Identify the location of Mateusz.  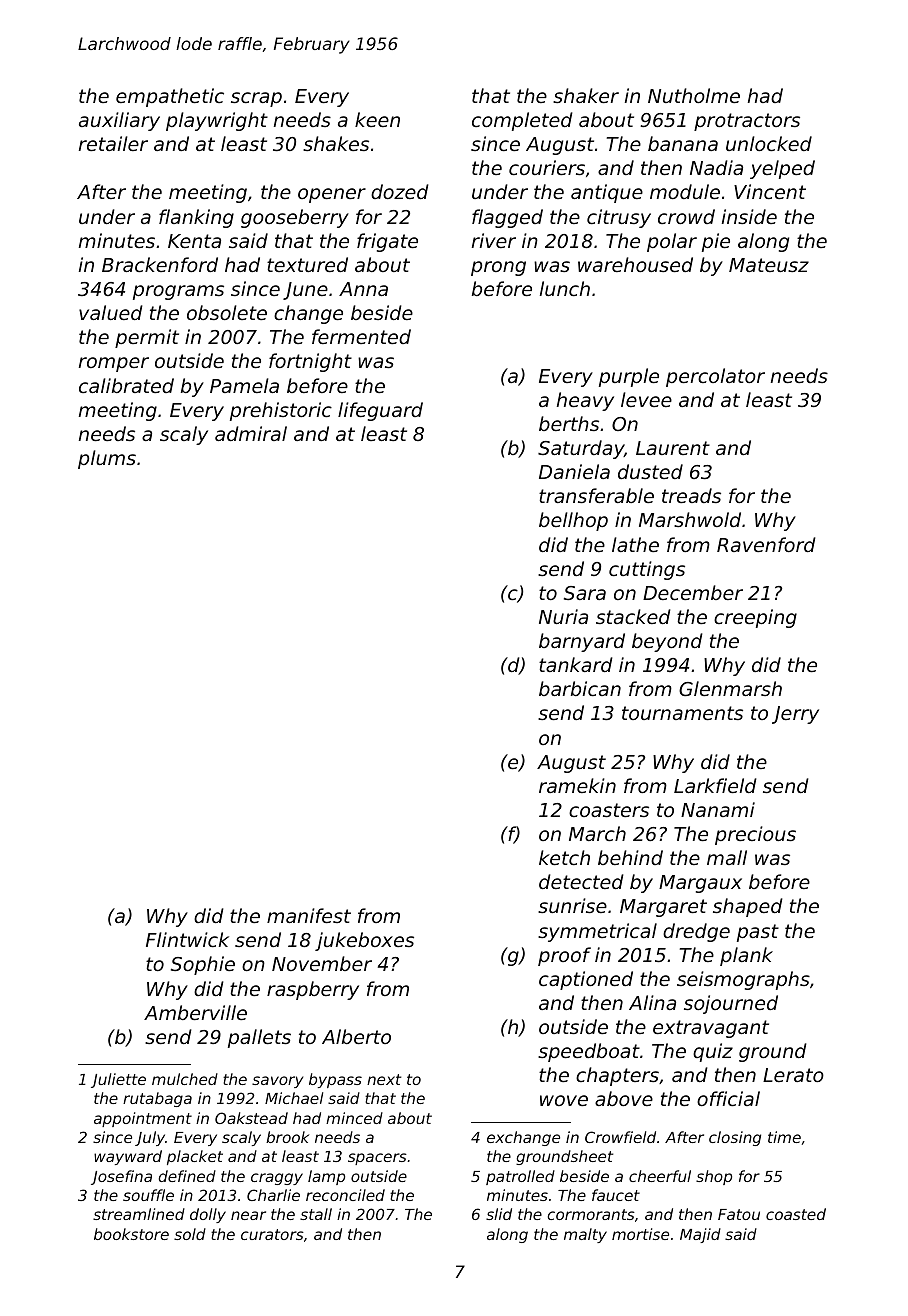
(769, 265).
